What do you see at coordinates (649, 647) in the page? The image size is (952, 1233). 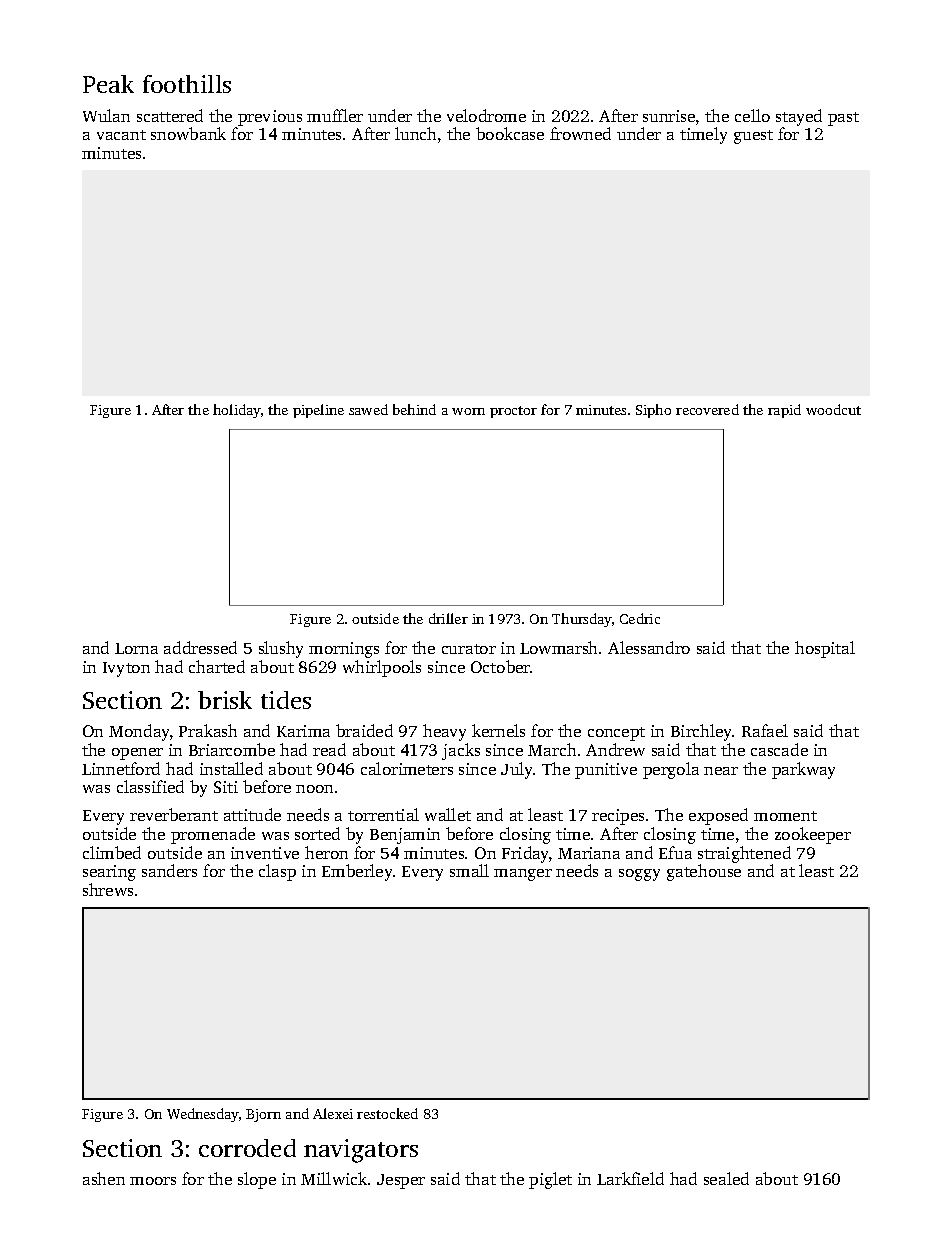 I see `Alessandro` at bounding box center [649, 647].
